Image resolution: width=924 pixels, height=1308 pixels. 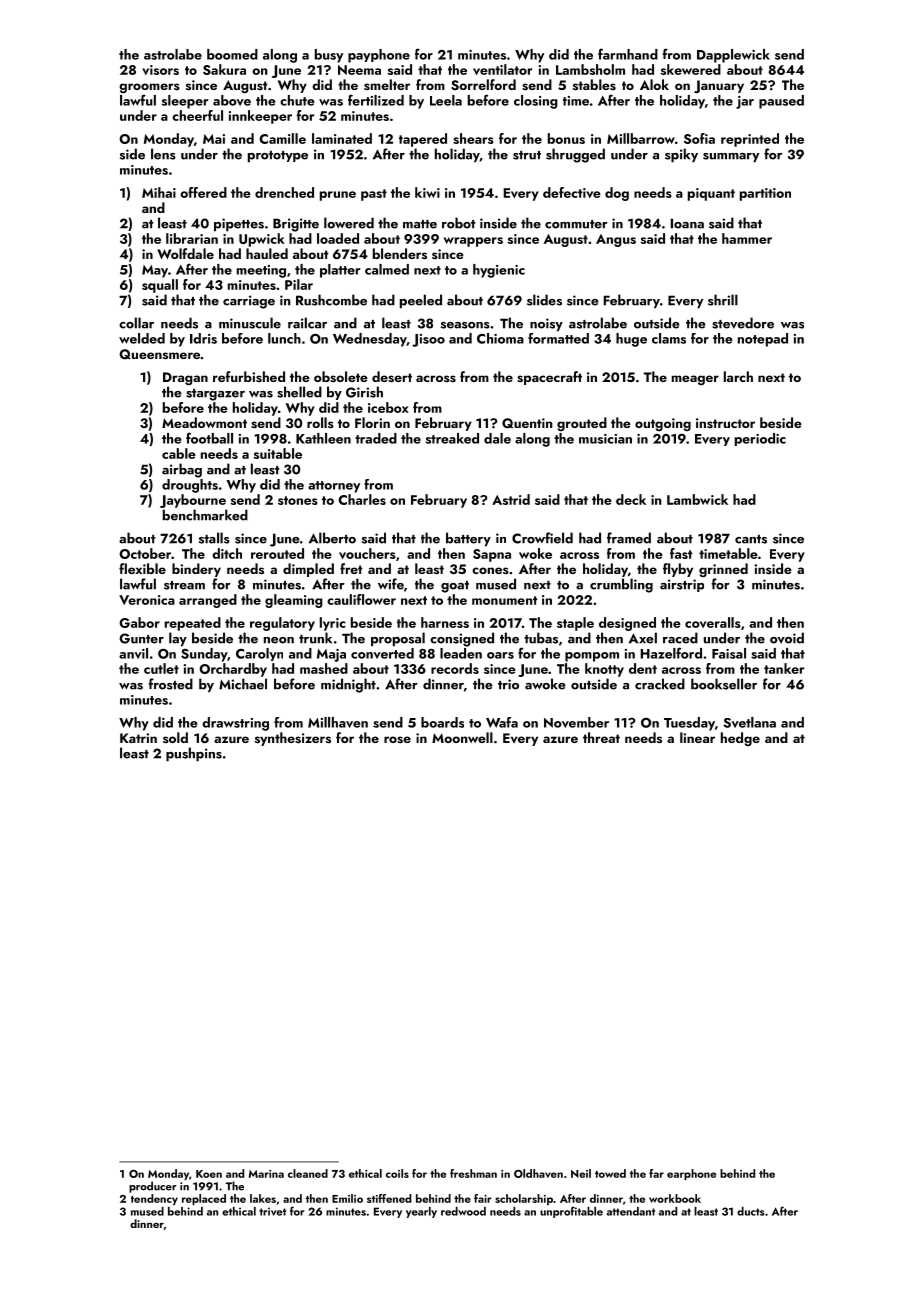 What do you see at coordinates (541, 638) in the screenshot?
I see `tubas` at bounding box center [541, 638].
